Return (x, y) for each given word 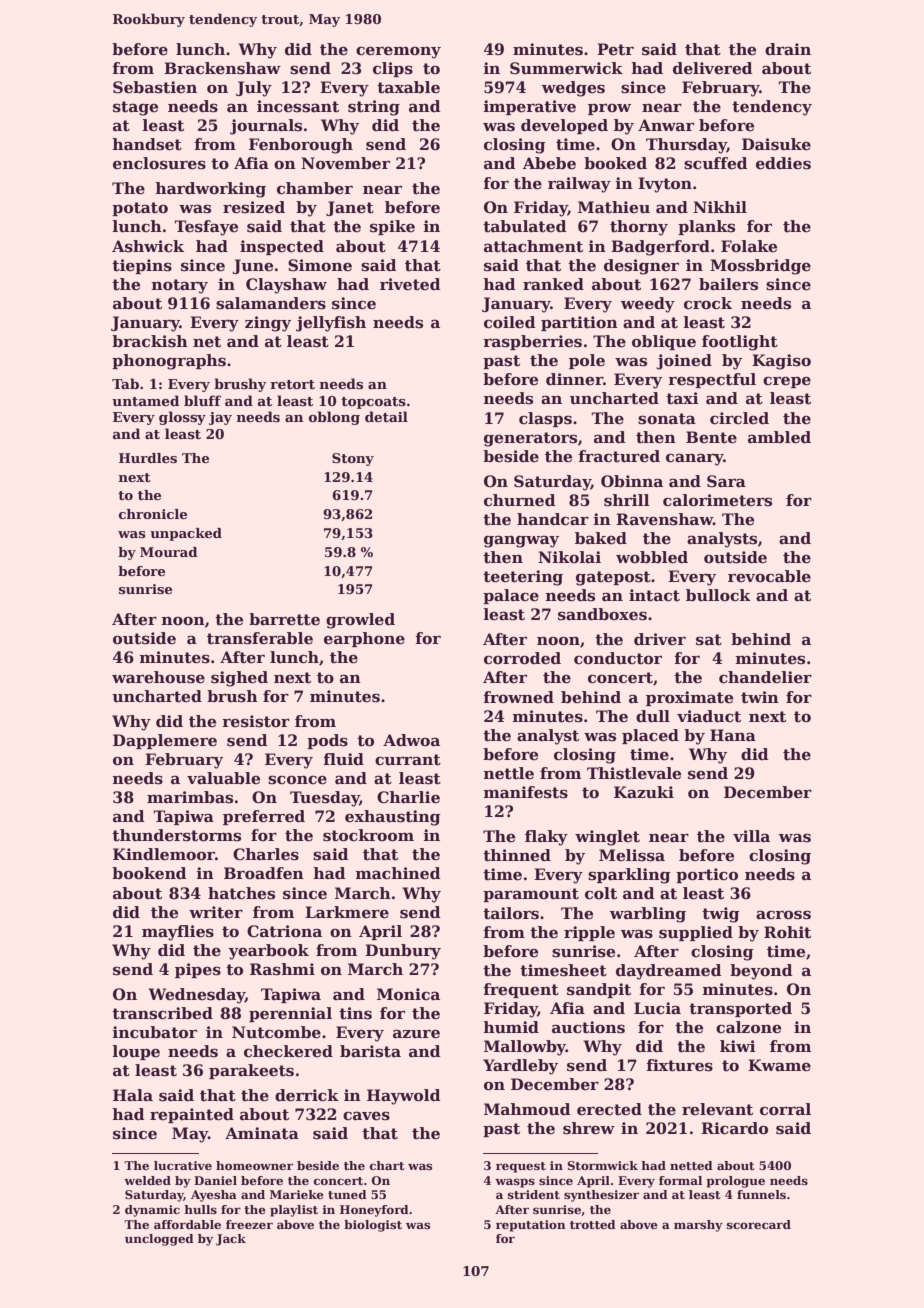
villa (751, 836)
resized (254, 207)
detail (386, 416)
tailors (511, 913)
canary (695, 459)
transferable (260, 638)
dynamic (152, 1211)
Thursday (686, 146)
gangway (521, 541)
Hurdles (148, 458)
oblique (664, 342)
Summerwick (566, 68)
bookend (149, 873)
